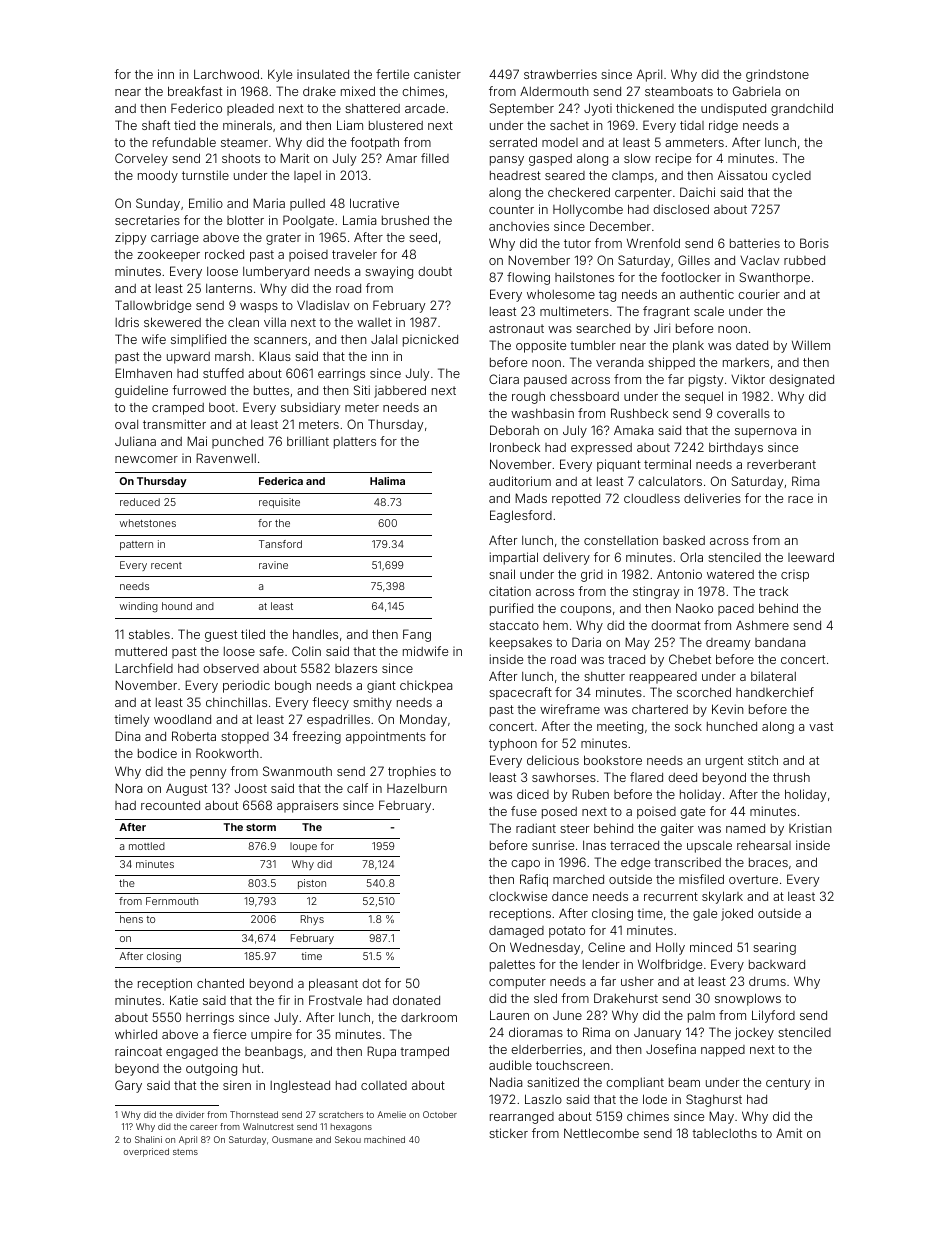 Image resolution: width=952 pixels, height=1233 pixels. What do you see at coordinates (723, 1051) in the image?
I see `napped` at bounding box center [723, 1051].
